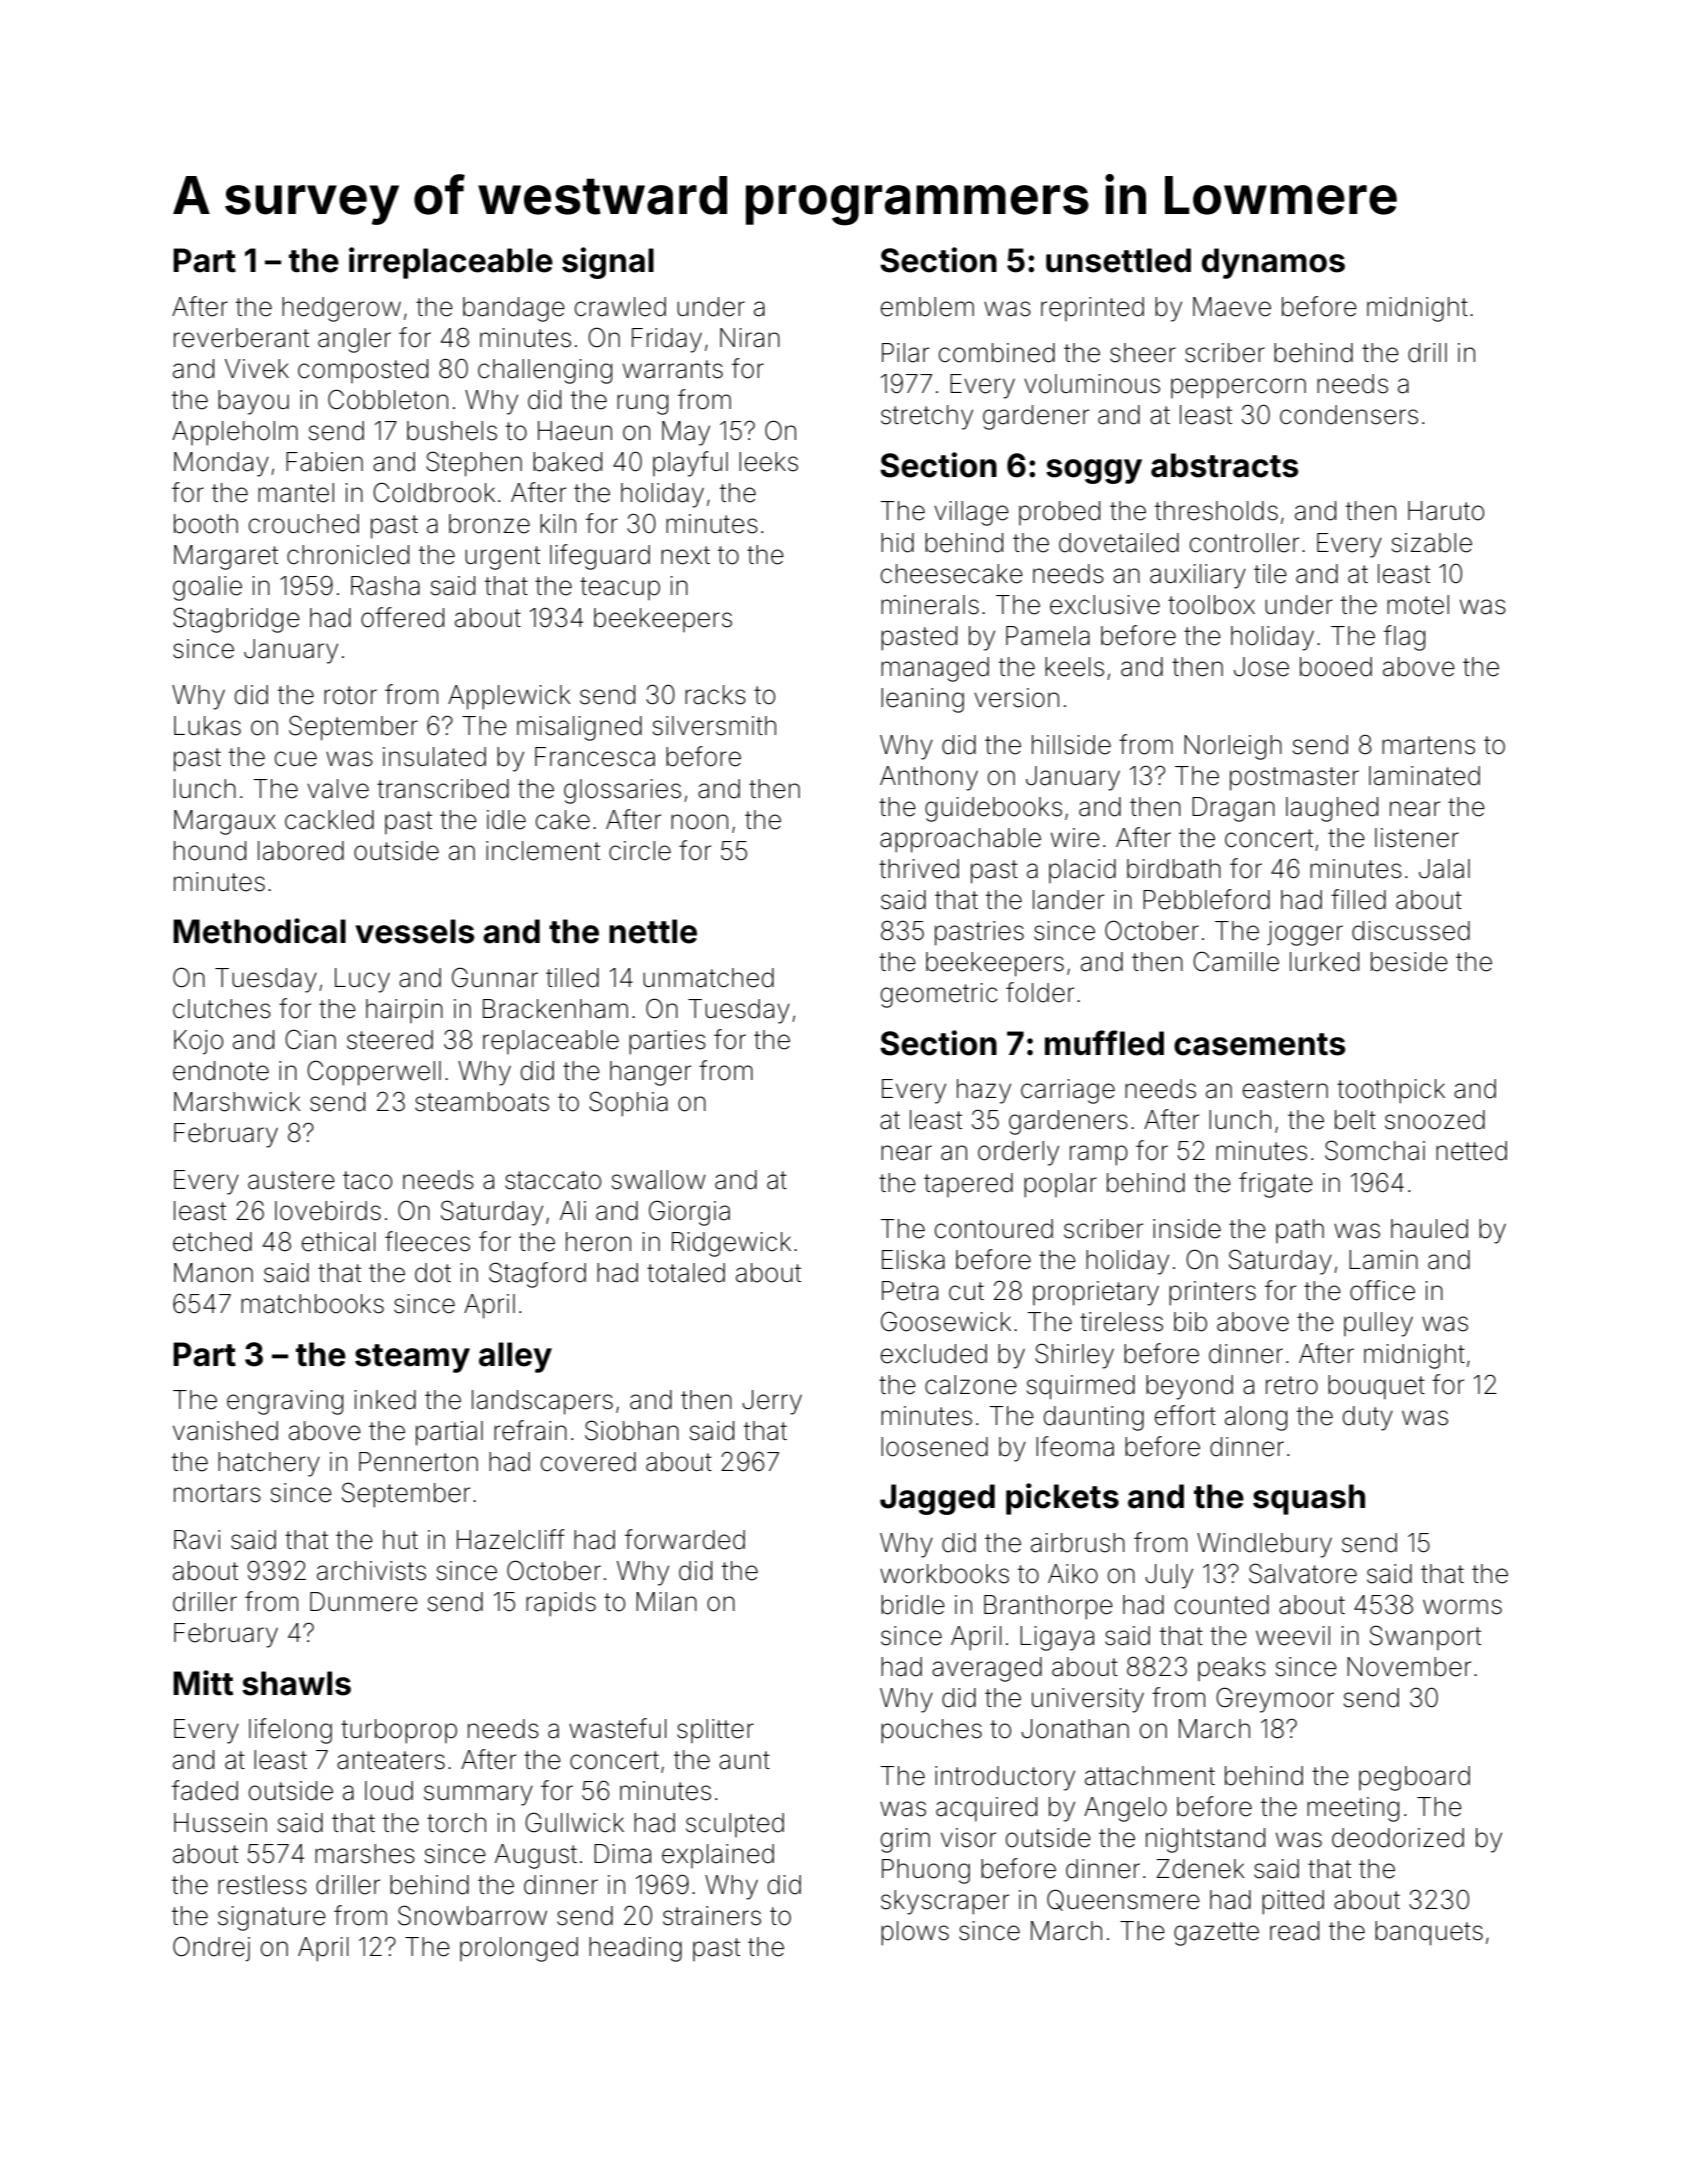 This screenshot has width=1683, height=2178. Describe the element at coordinates (708, 978) in the screenshot. I see `unmatched` at that location.
